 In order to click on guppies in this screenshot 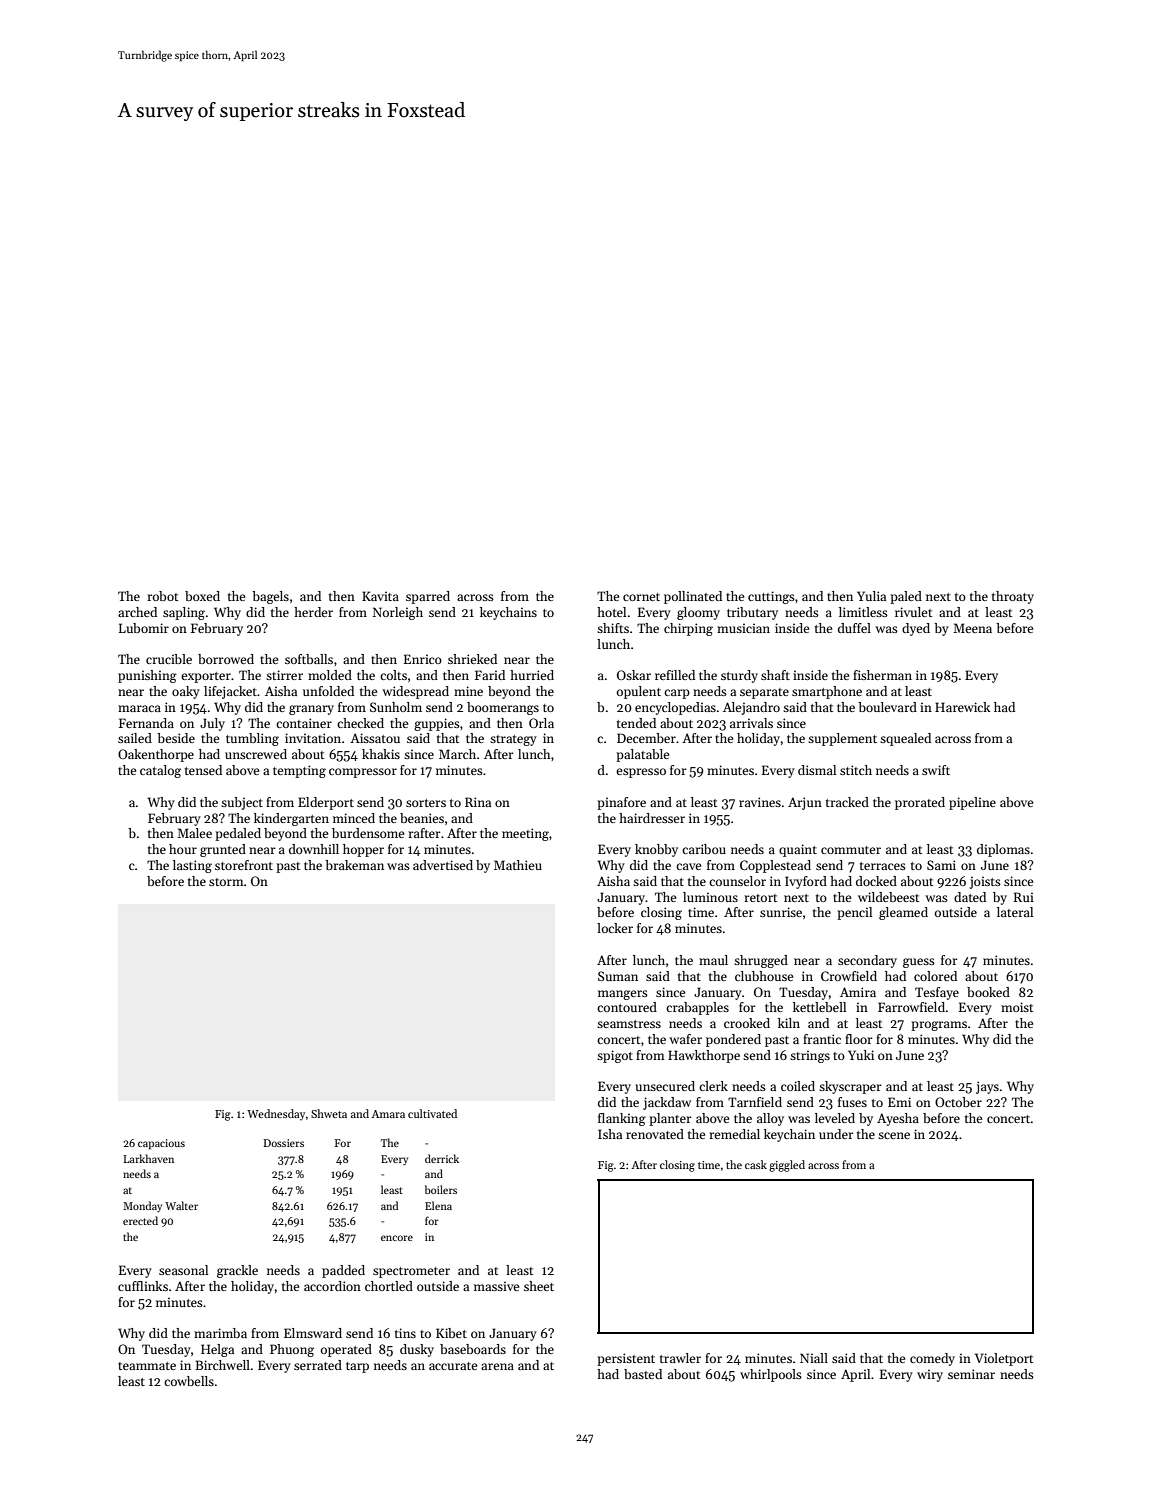, I will do `click(437, 724)`.
